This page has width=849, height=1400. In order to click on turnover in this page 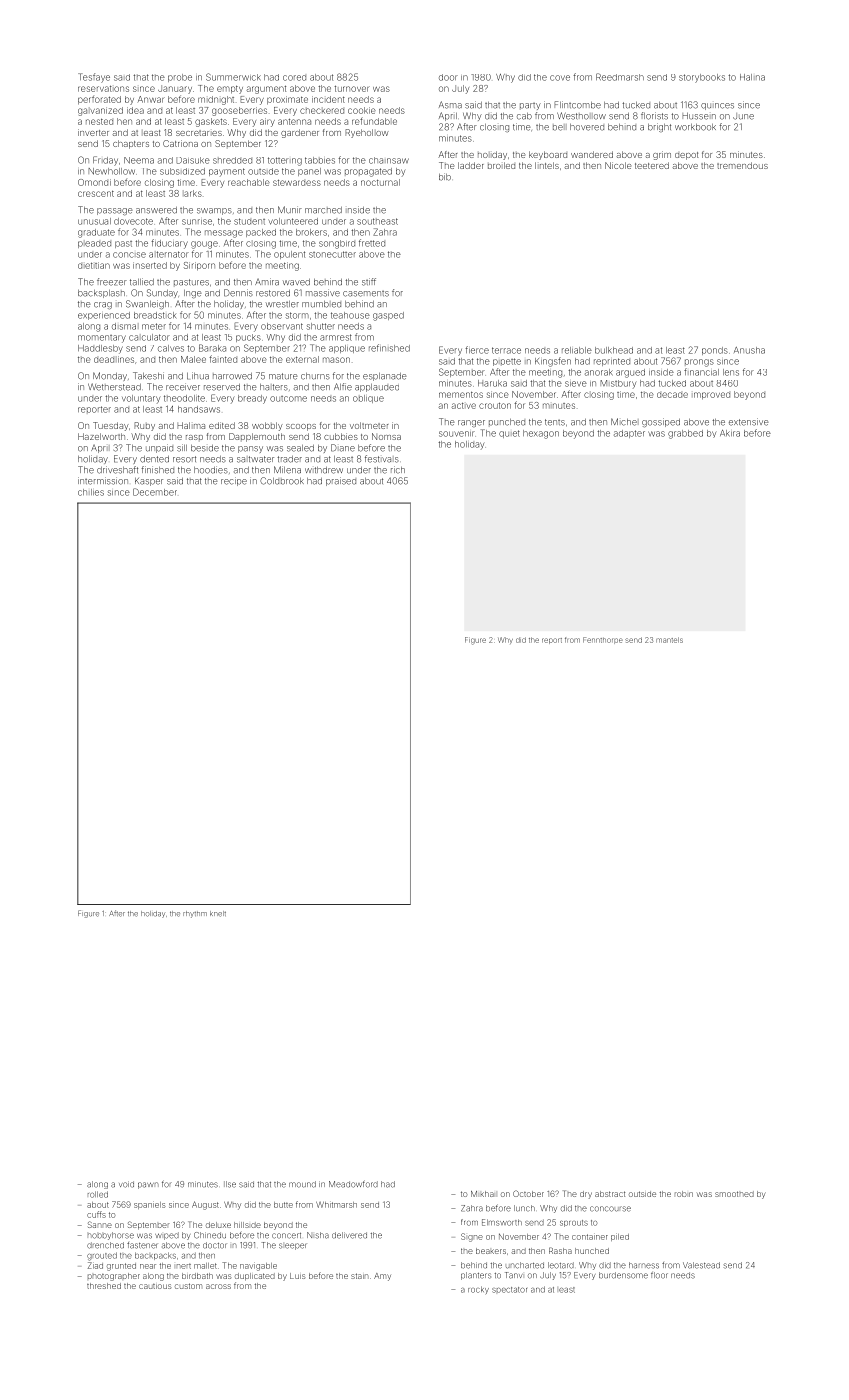, I will do `click(352, 89)`.
